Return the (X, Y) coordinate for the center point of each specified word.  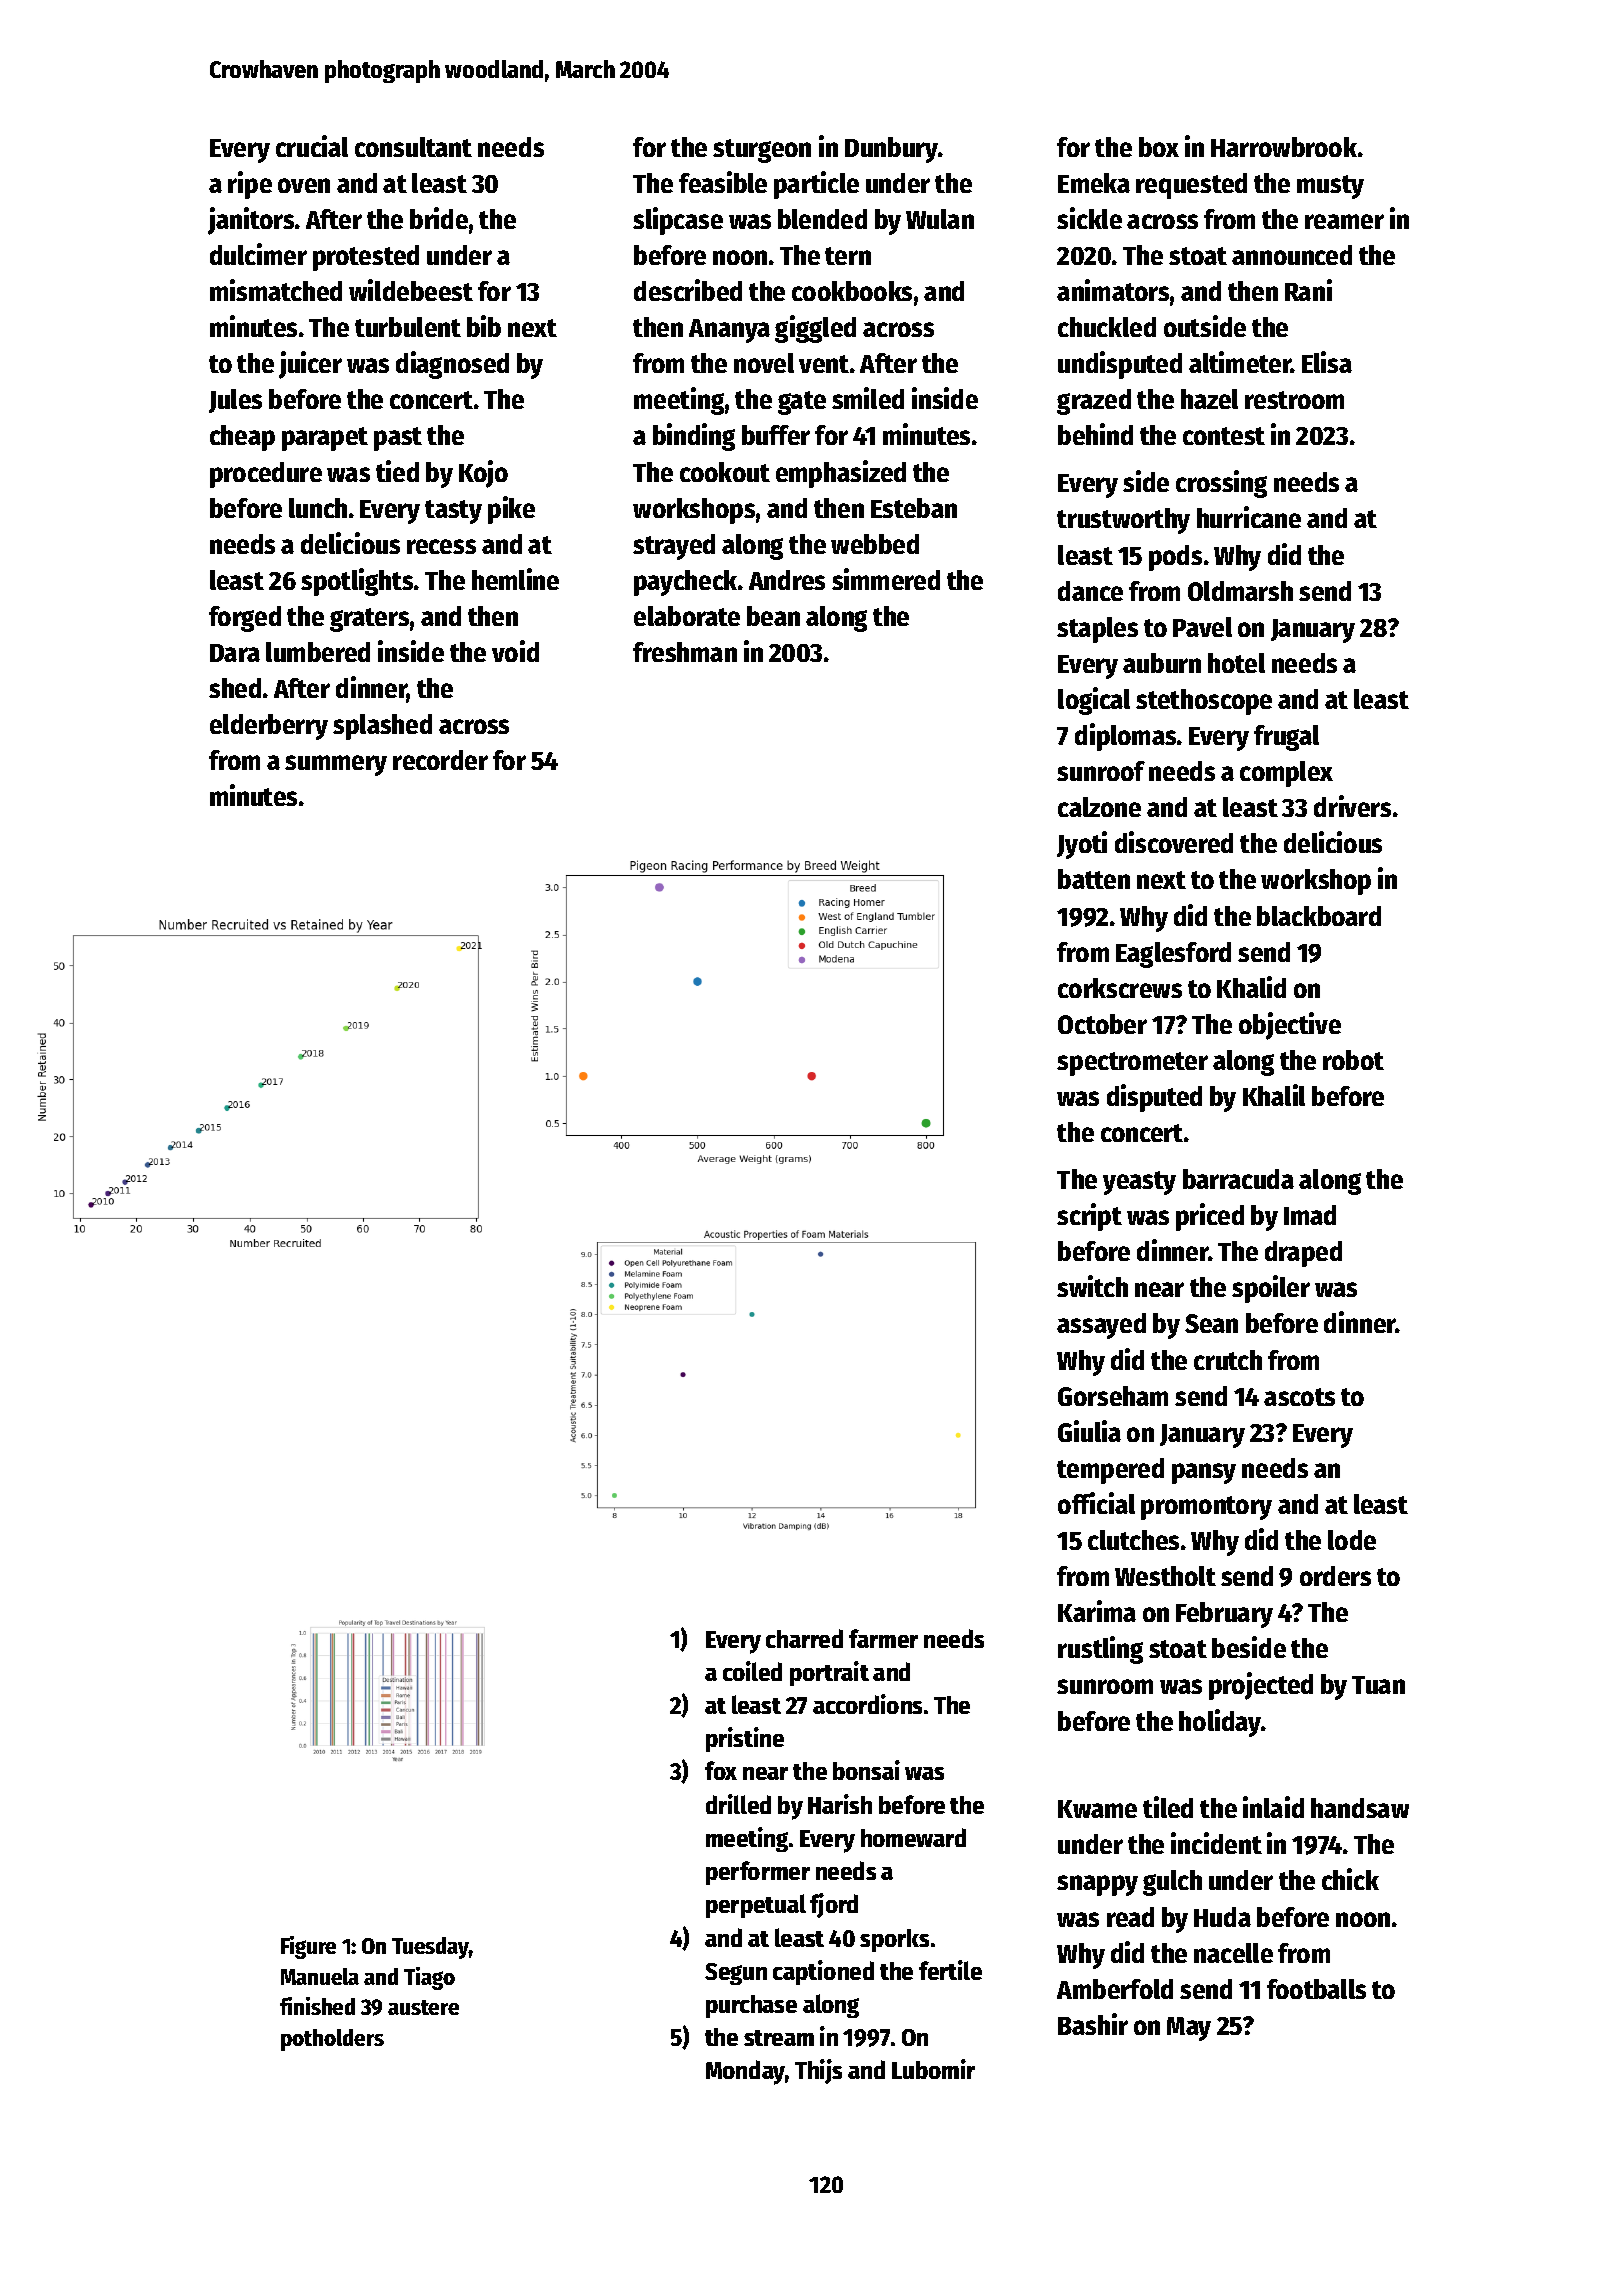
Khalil (1274, 1095)
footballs (1316, 1989)
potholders (332, 2040)
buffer (776, 435)
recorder (440, 760)
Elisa (1327, 362)
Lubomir (933, 2069)
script (1089, 1217)
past (398, 439)
